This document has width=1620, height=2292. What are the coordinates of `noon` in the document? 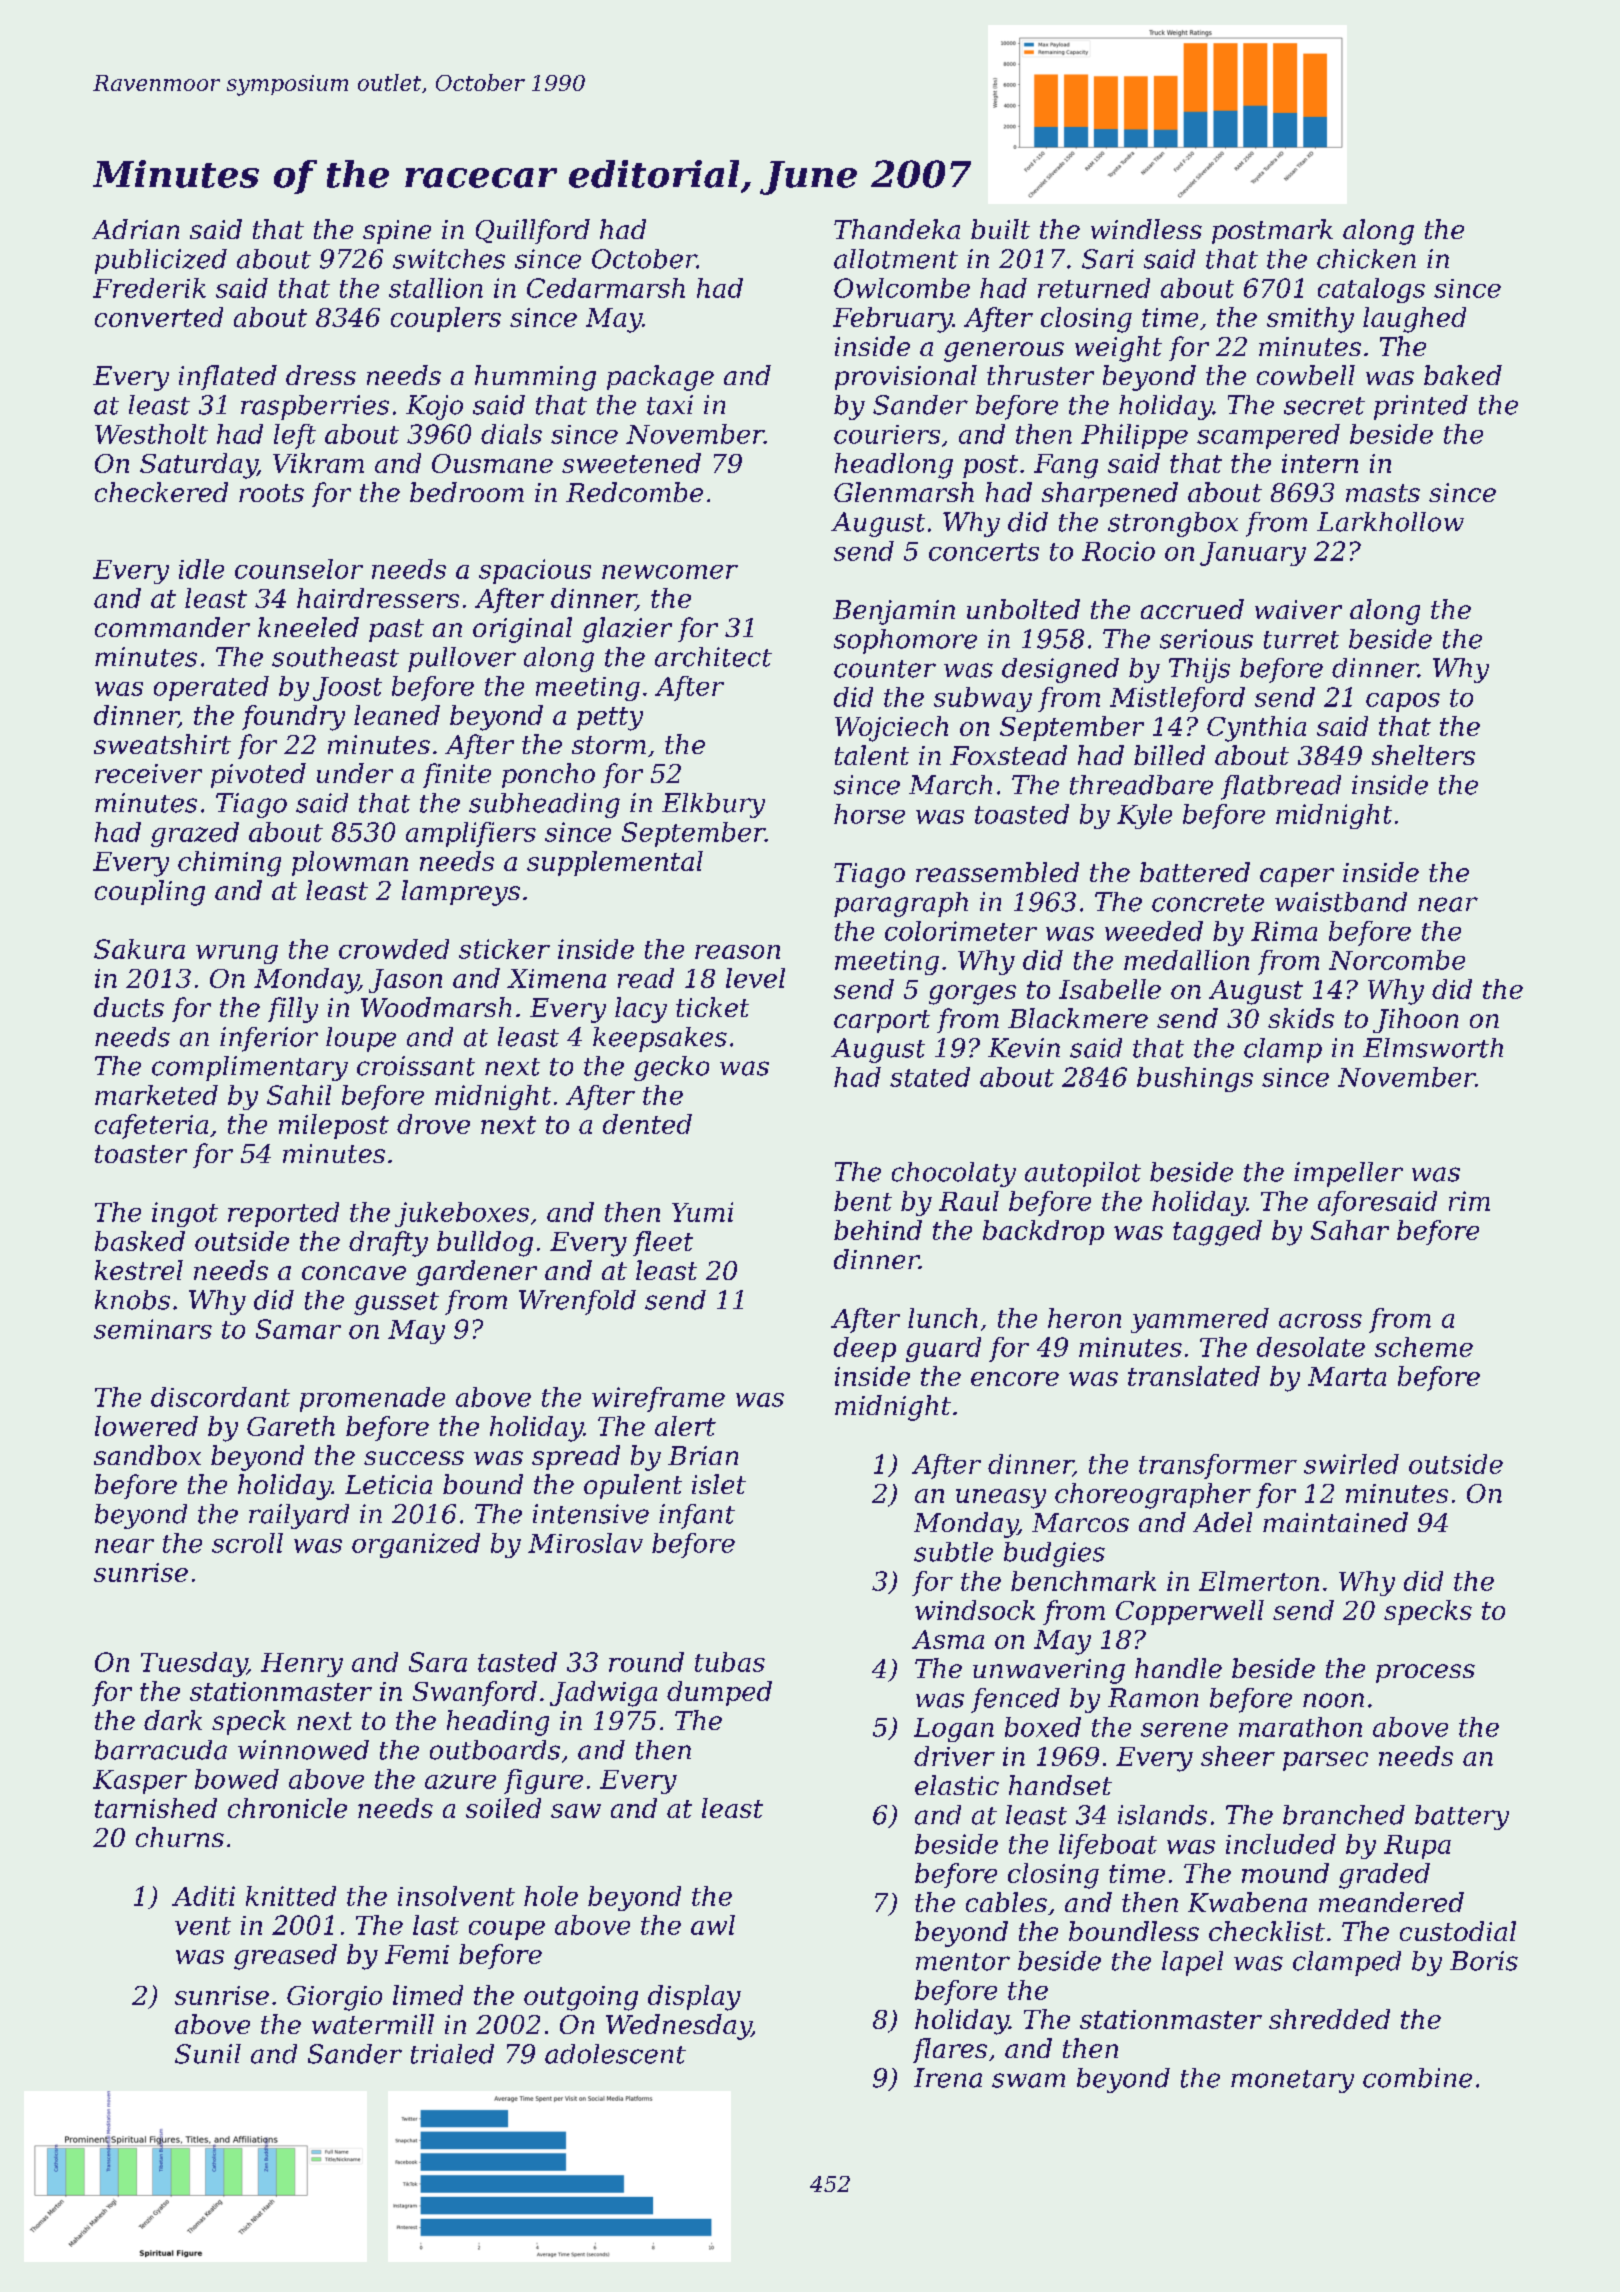 It's located at (1333, 1700).
